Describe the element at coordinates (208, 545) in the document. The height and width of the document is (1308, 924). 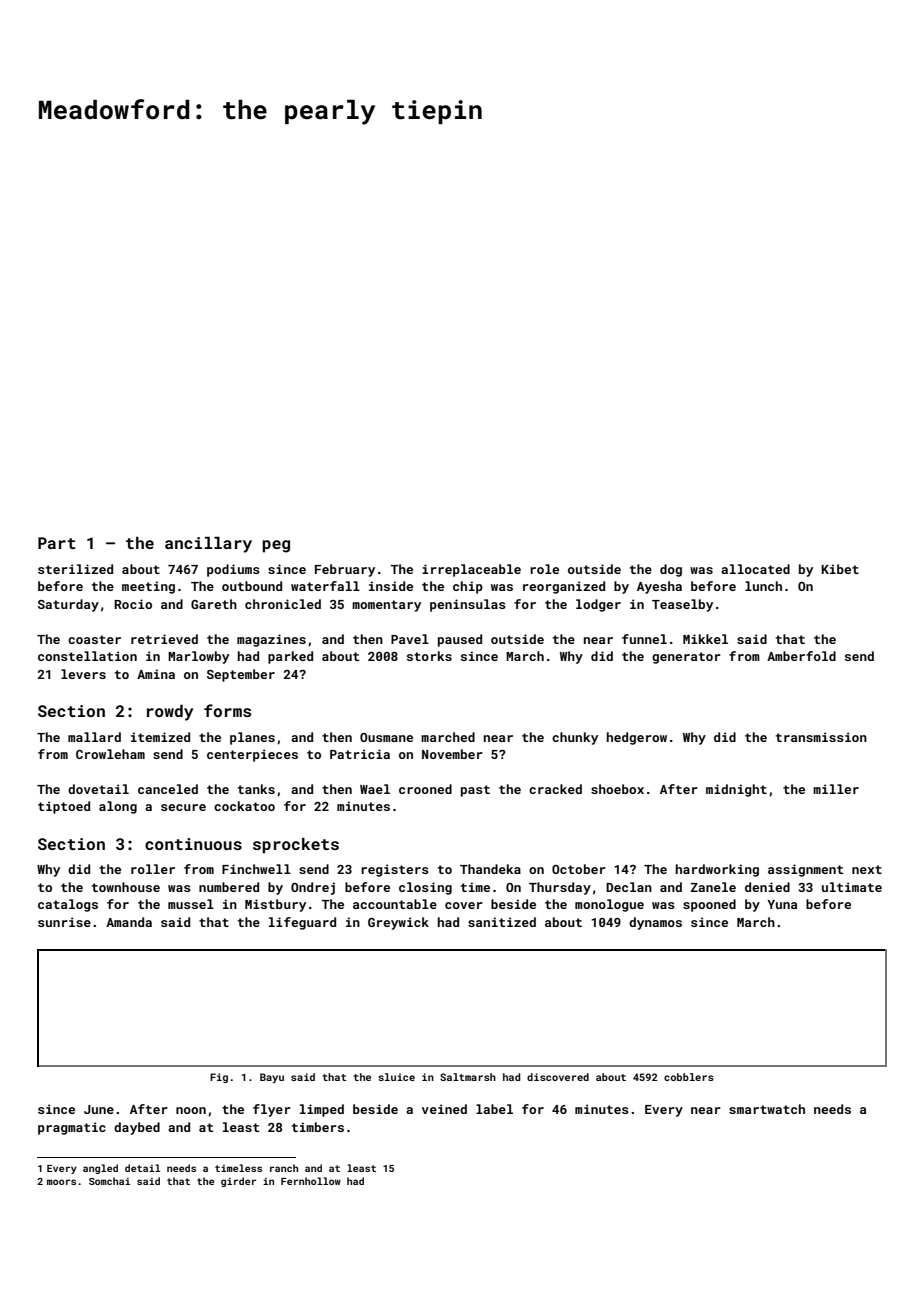
I see `ancillary` at that location.
